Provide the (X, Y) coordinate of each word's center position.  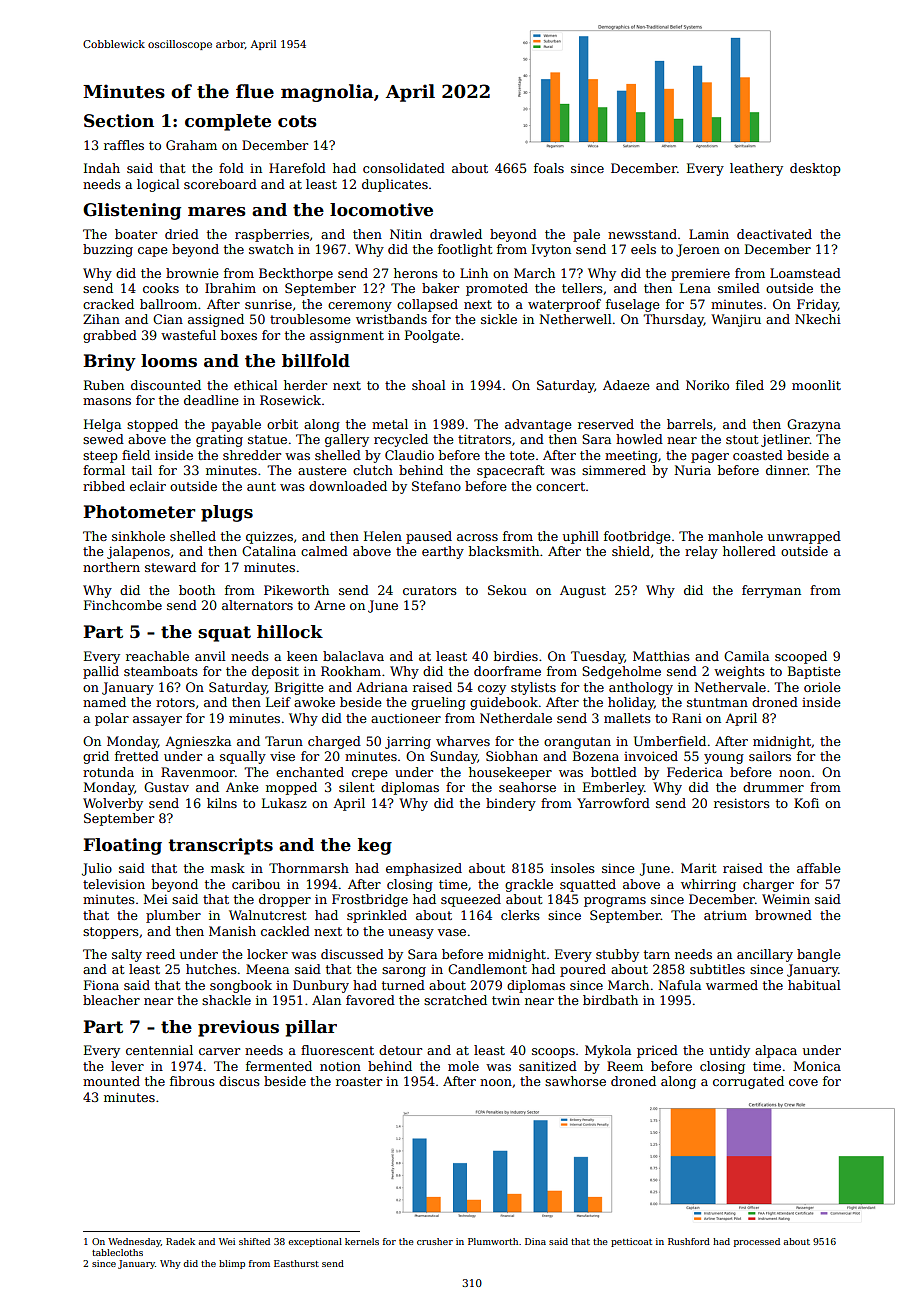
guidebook (504, 703)
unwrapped (804, 537)
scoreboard (220, 184)
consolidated (404, 168)
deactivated (774, 234)
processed (757, 1242)
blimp (232, 1264)
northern (111, 567)
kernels (362, 1241)
